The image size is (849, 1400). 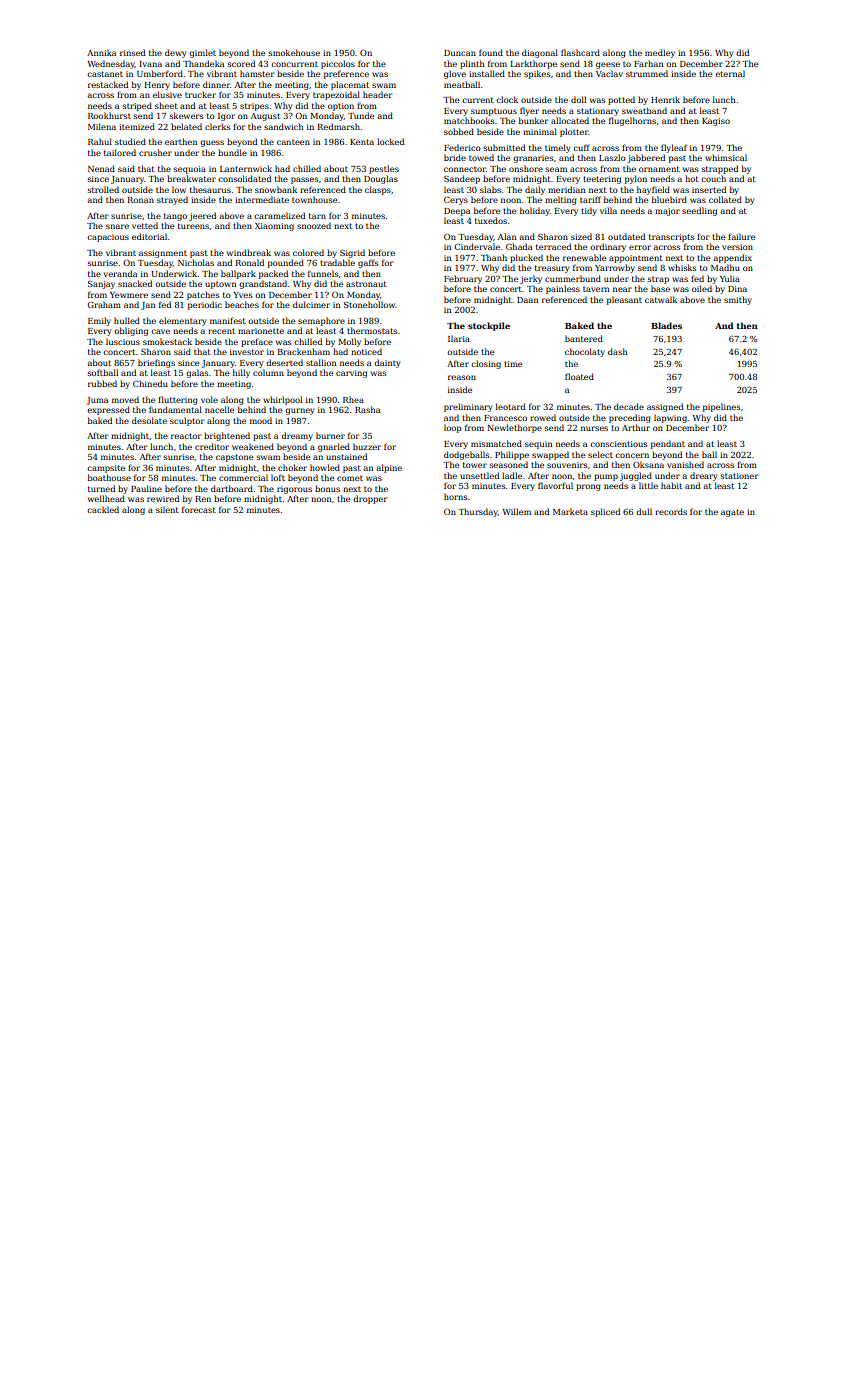 I want to click on Larkthorpe, so click(x=533, y=64).
